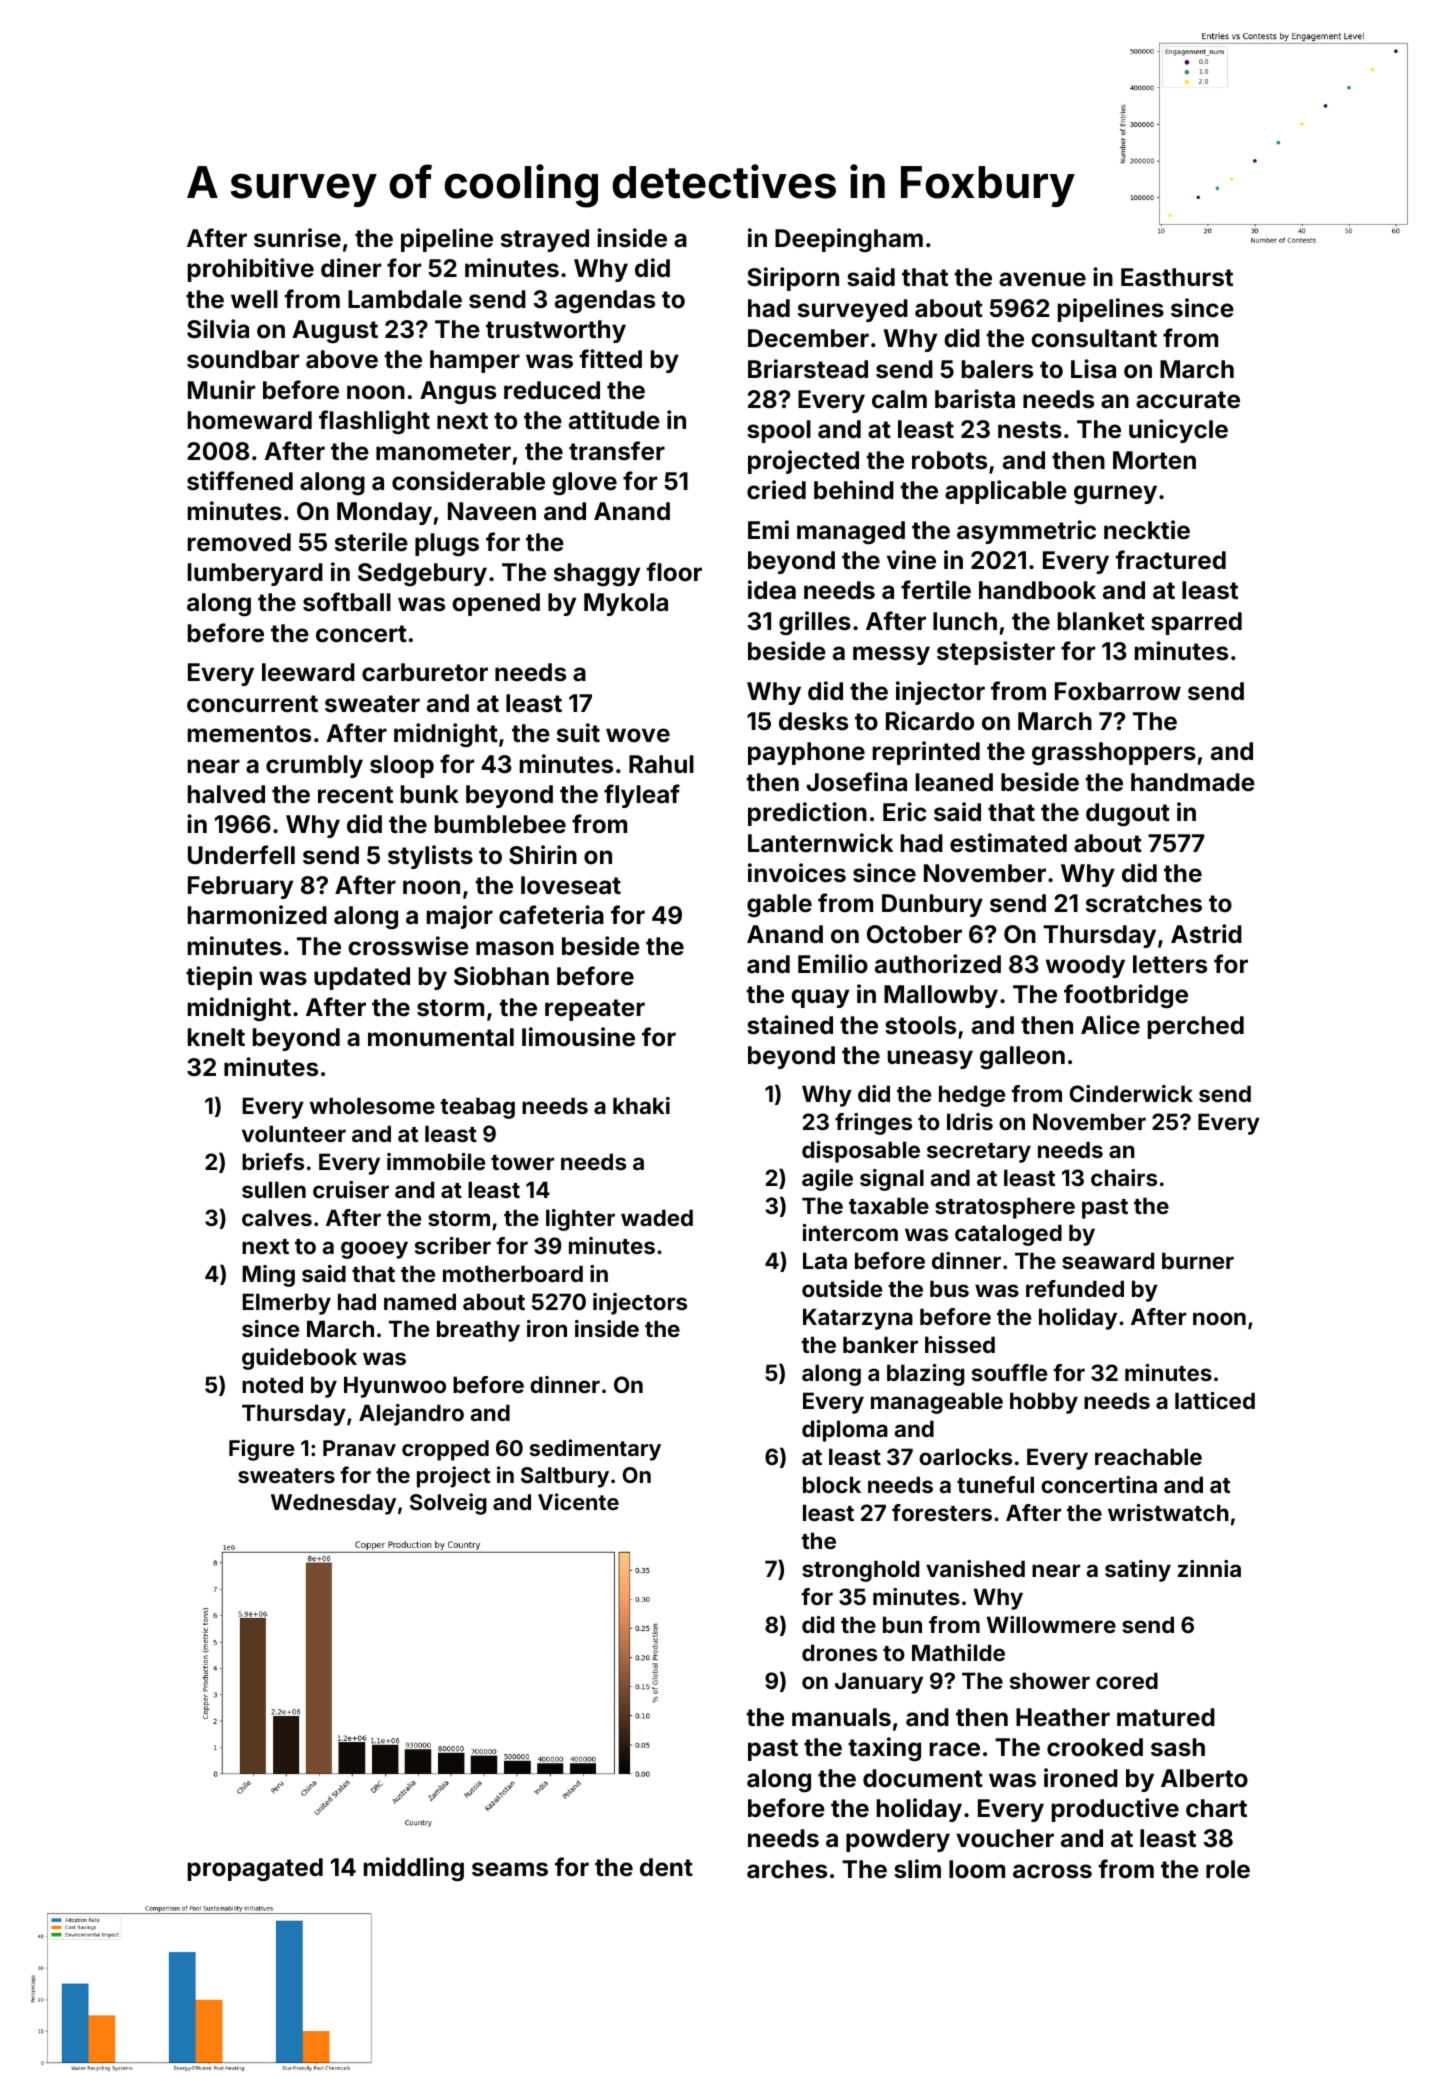 The height and width of the image is (2100, 1450). I want to click on galleon, so click(1022, 1057).
